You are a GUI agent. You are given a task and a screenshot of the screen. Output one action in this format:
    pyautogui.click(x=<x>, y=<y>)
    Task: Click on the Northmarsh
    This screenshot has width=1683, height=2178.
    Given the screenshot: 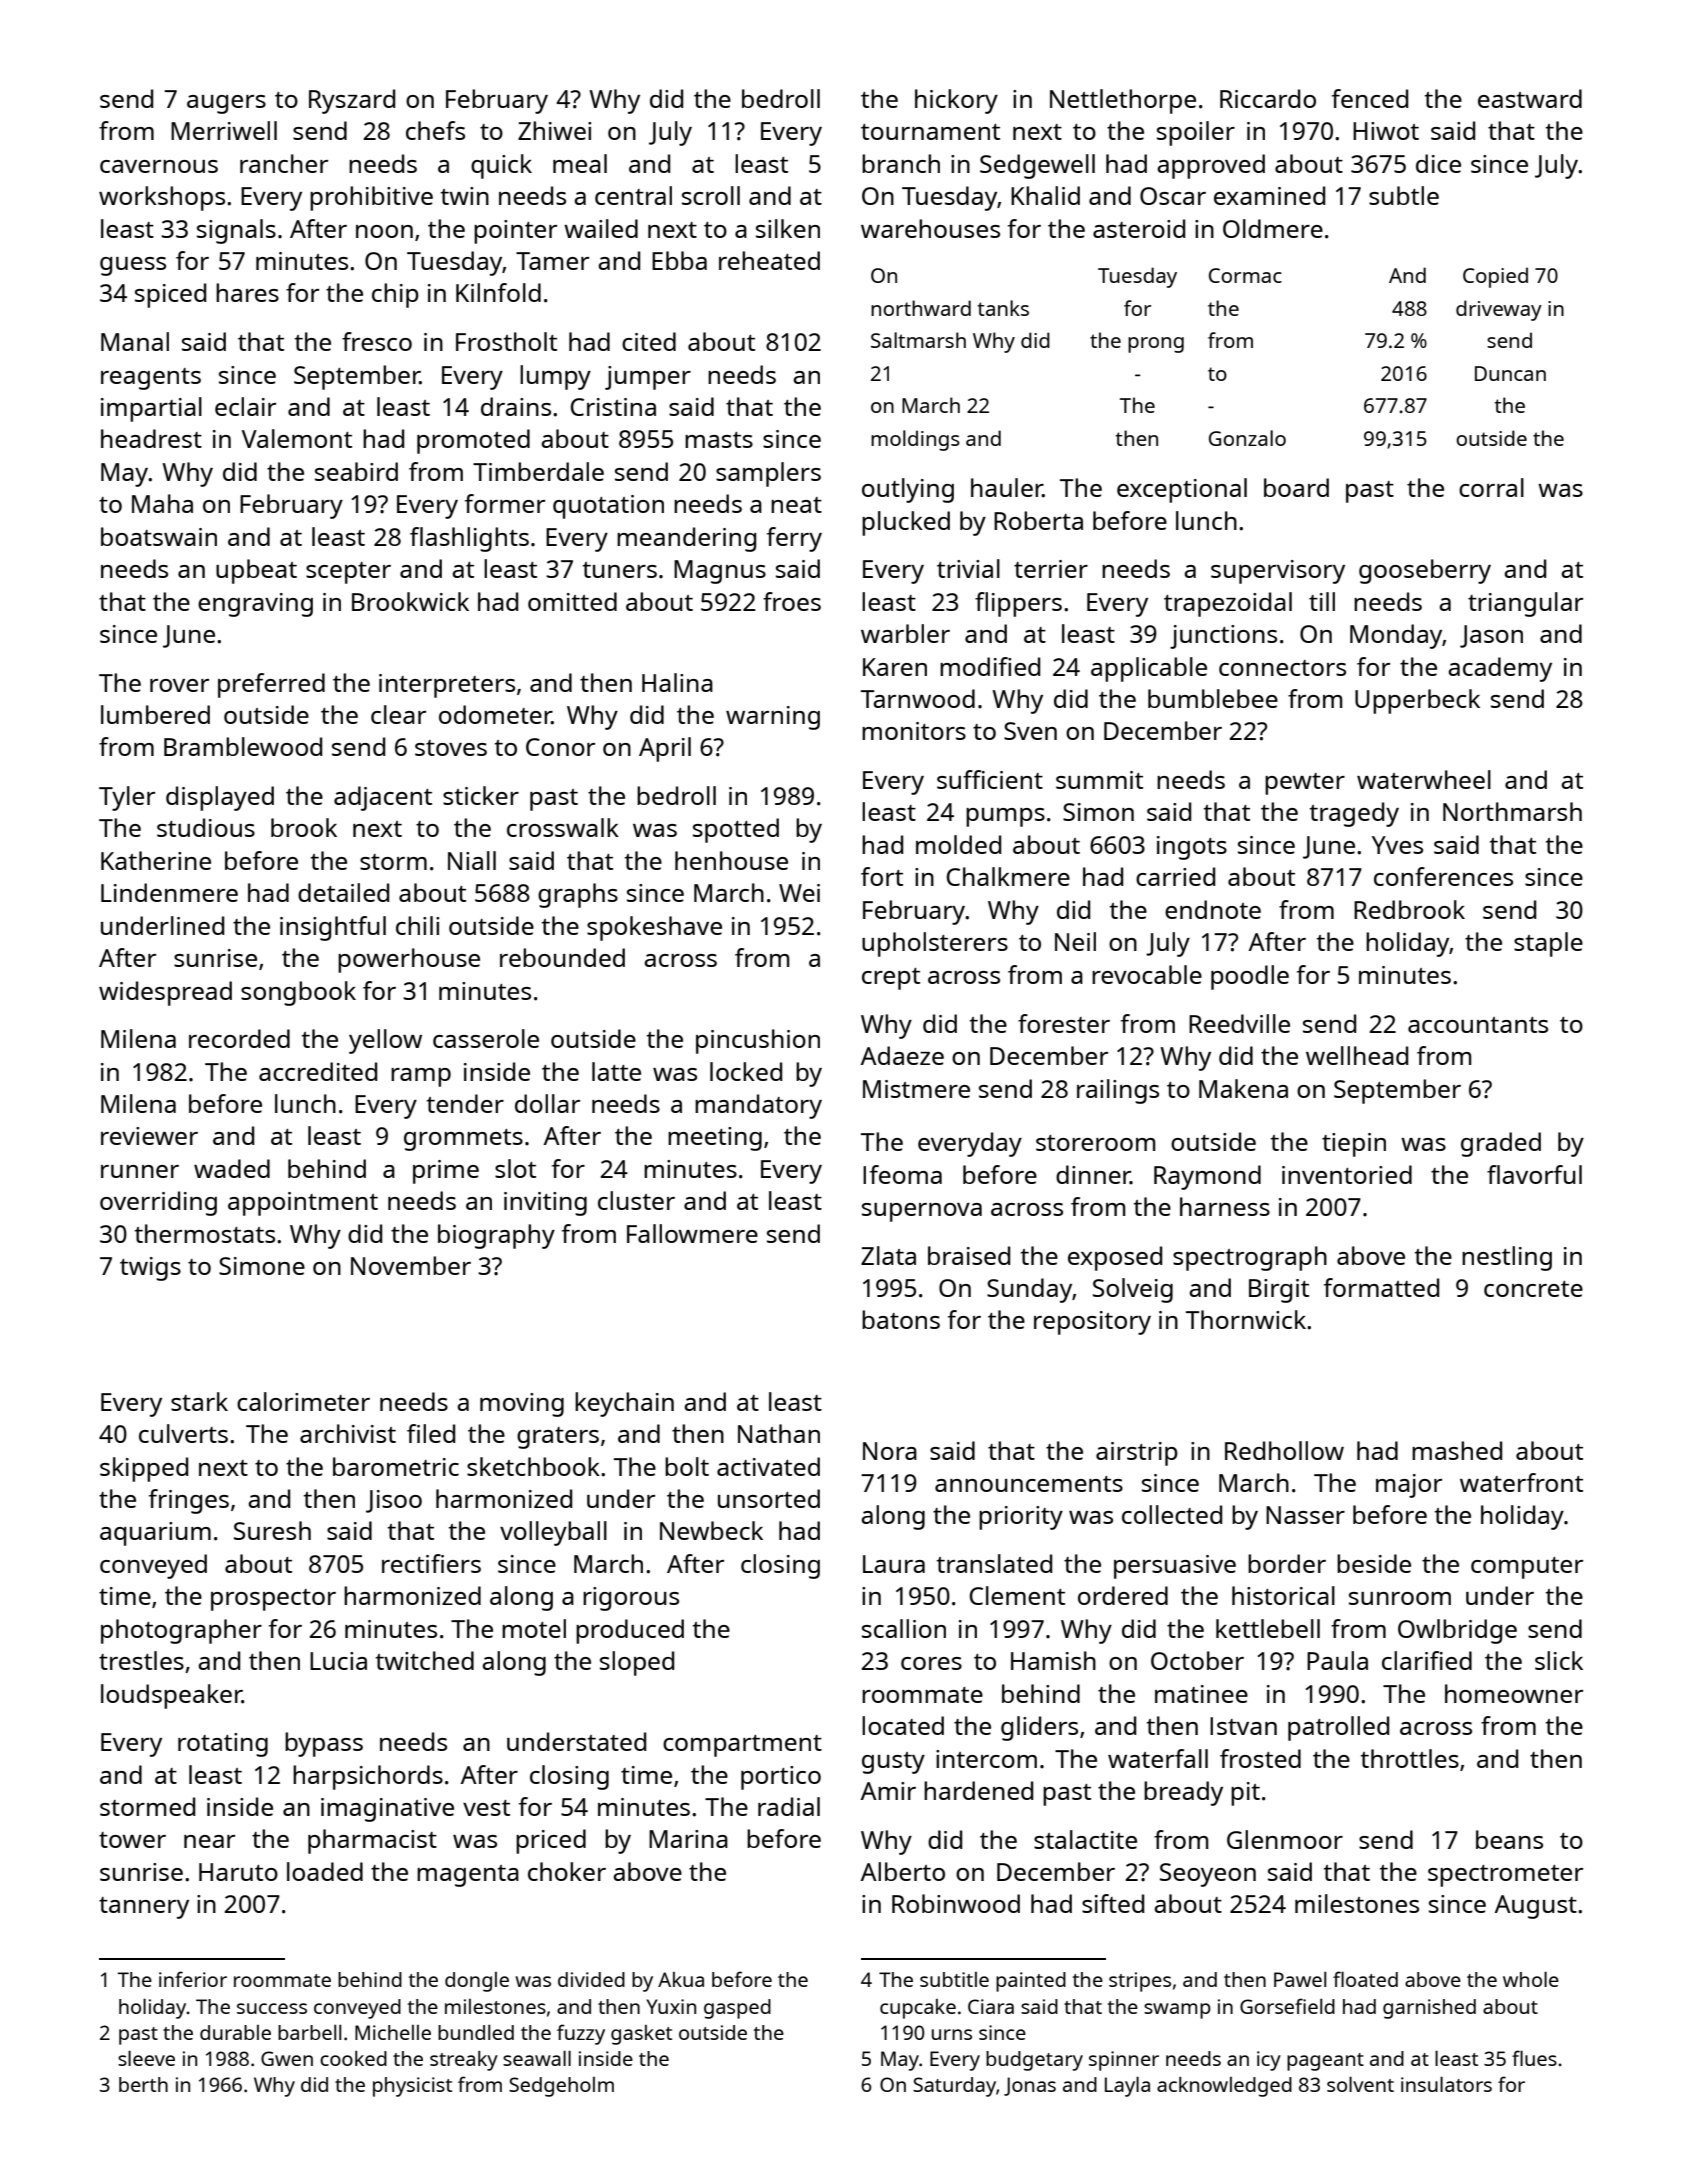 What is the action you would take?
    pyautogui.click(x=1512, y=811)
